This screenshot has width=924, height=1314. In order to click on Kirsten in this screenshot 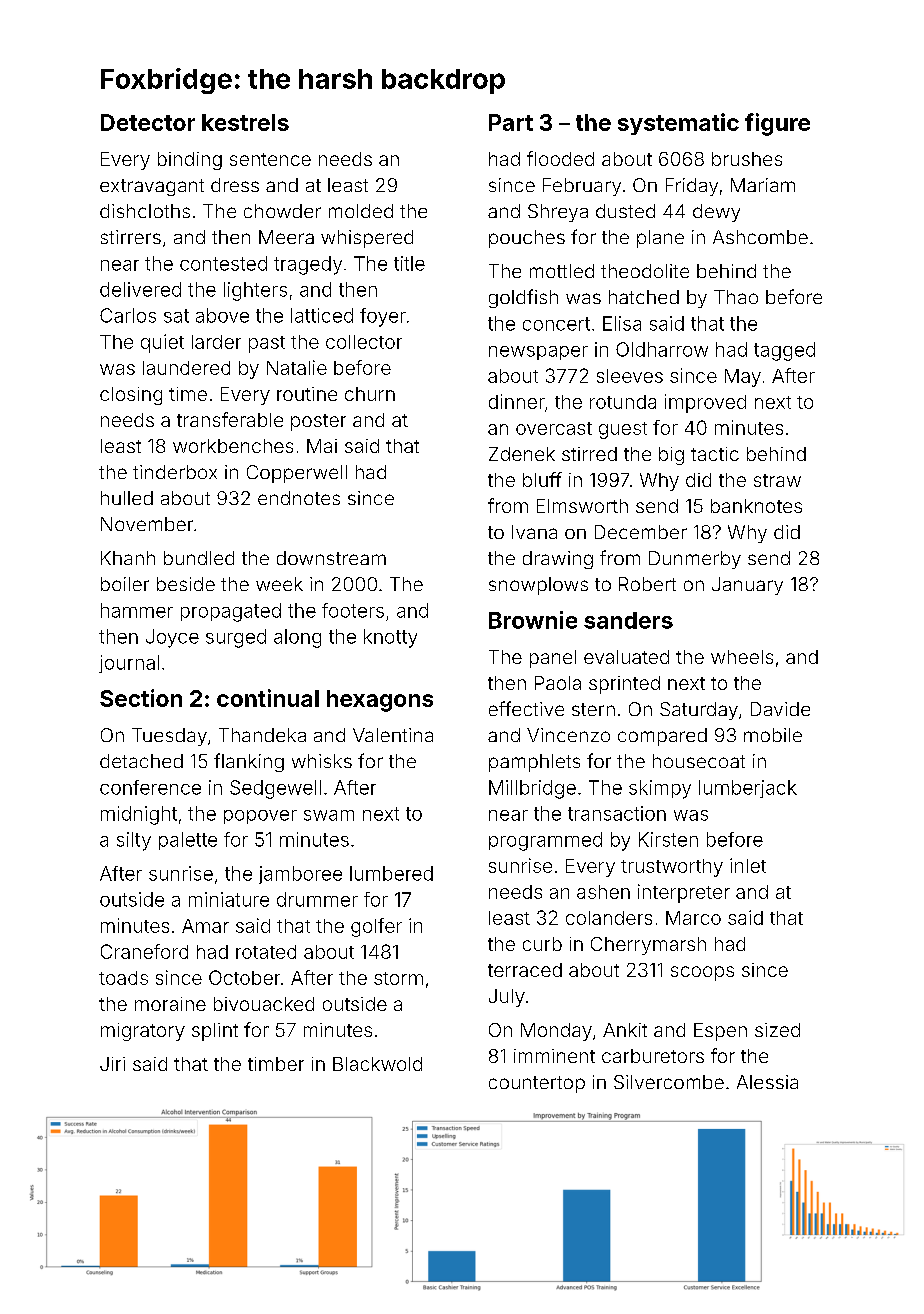, I will do `click(668, 839)`.
